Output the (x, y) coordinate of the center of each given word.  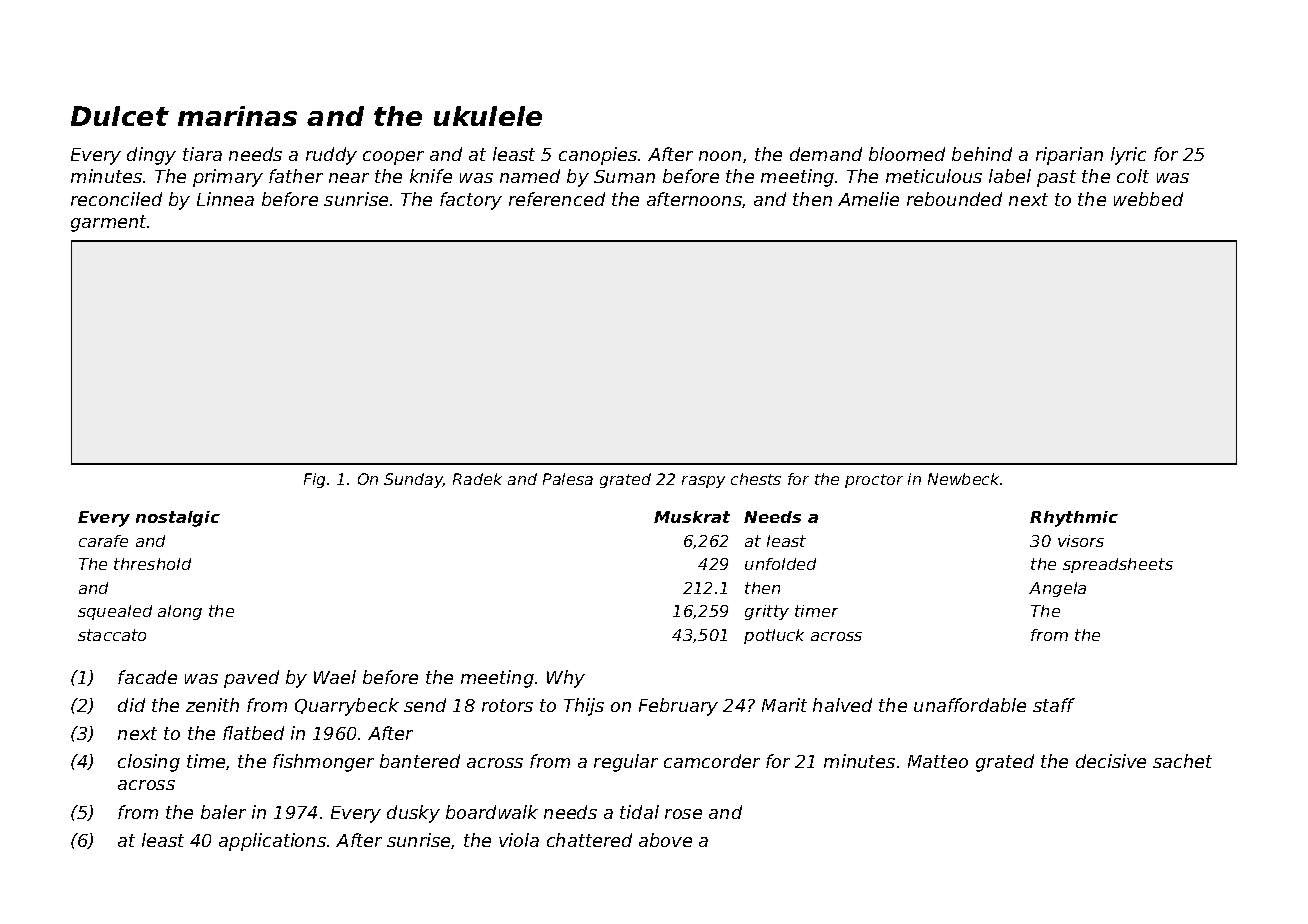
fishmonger (323, 763)
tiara (202, 154)
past (1056, 178)
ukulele (488, 116)
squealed (115, 612)
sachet (1182, 761)
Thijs (584, 707)
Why (566, 679)
